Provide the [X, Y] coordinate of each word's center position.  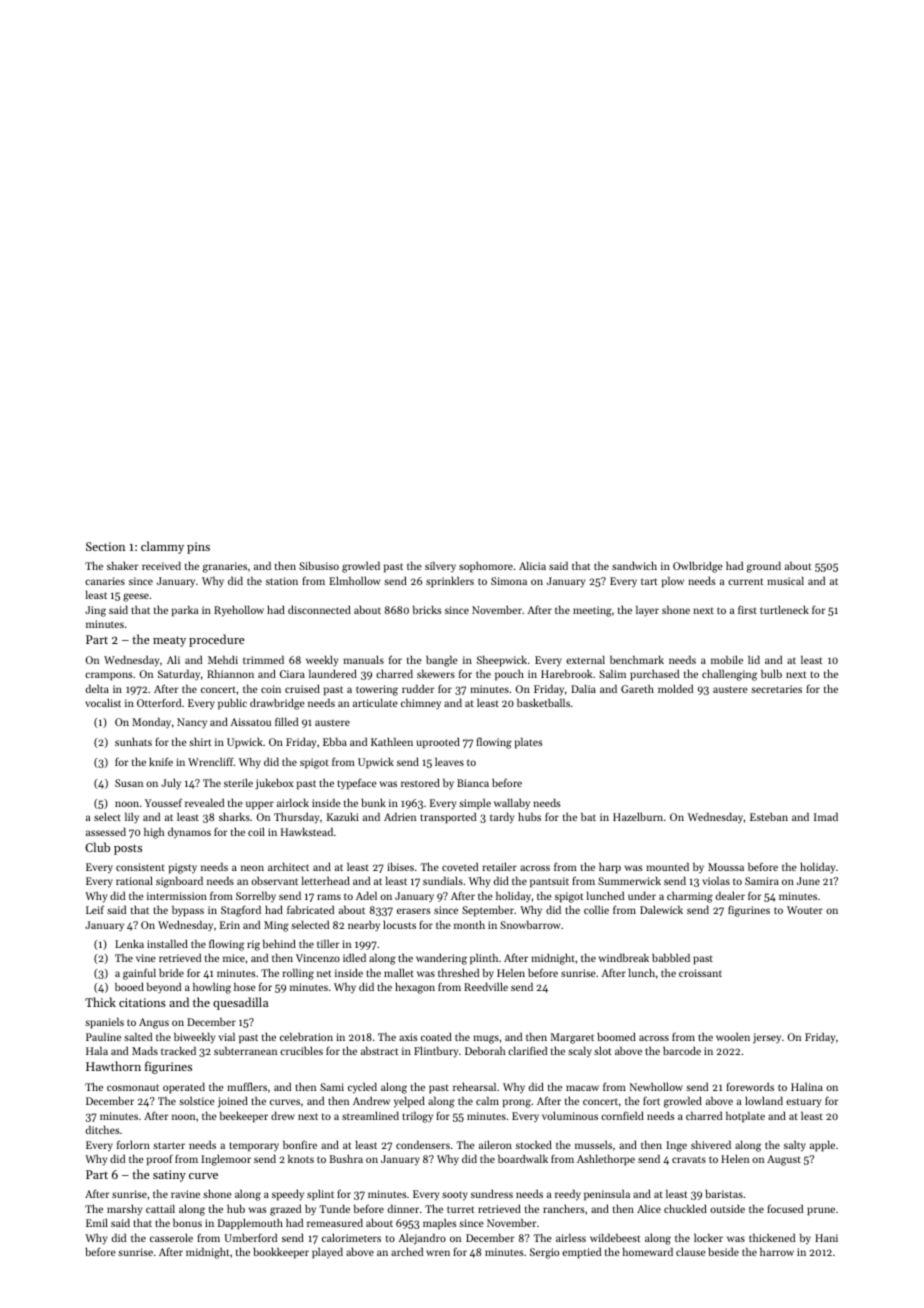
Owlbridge [698, 567]
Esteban [769, 817]
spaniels [104, 1023]
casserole [171, 1237]
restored [420, 782]
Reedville [486, 986]
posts [128, 849]
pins [198, 548]
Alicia [532, 565]
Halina [807, 1087]
